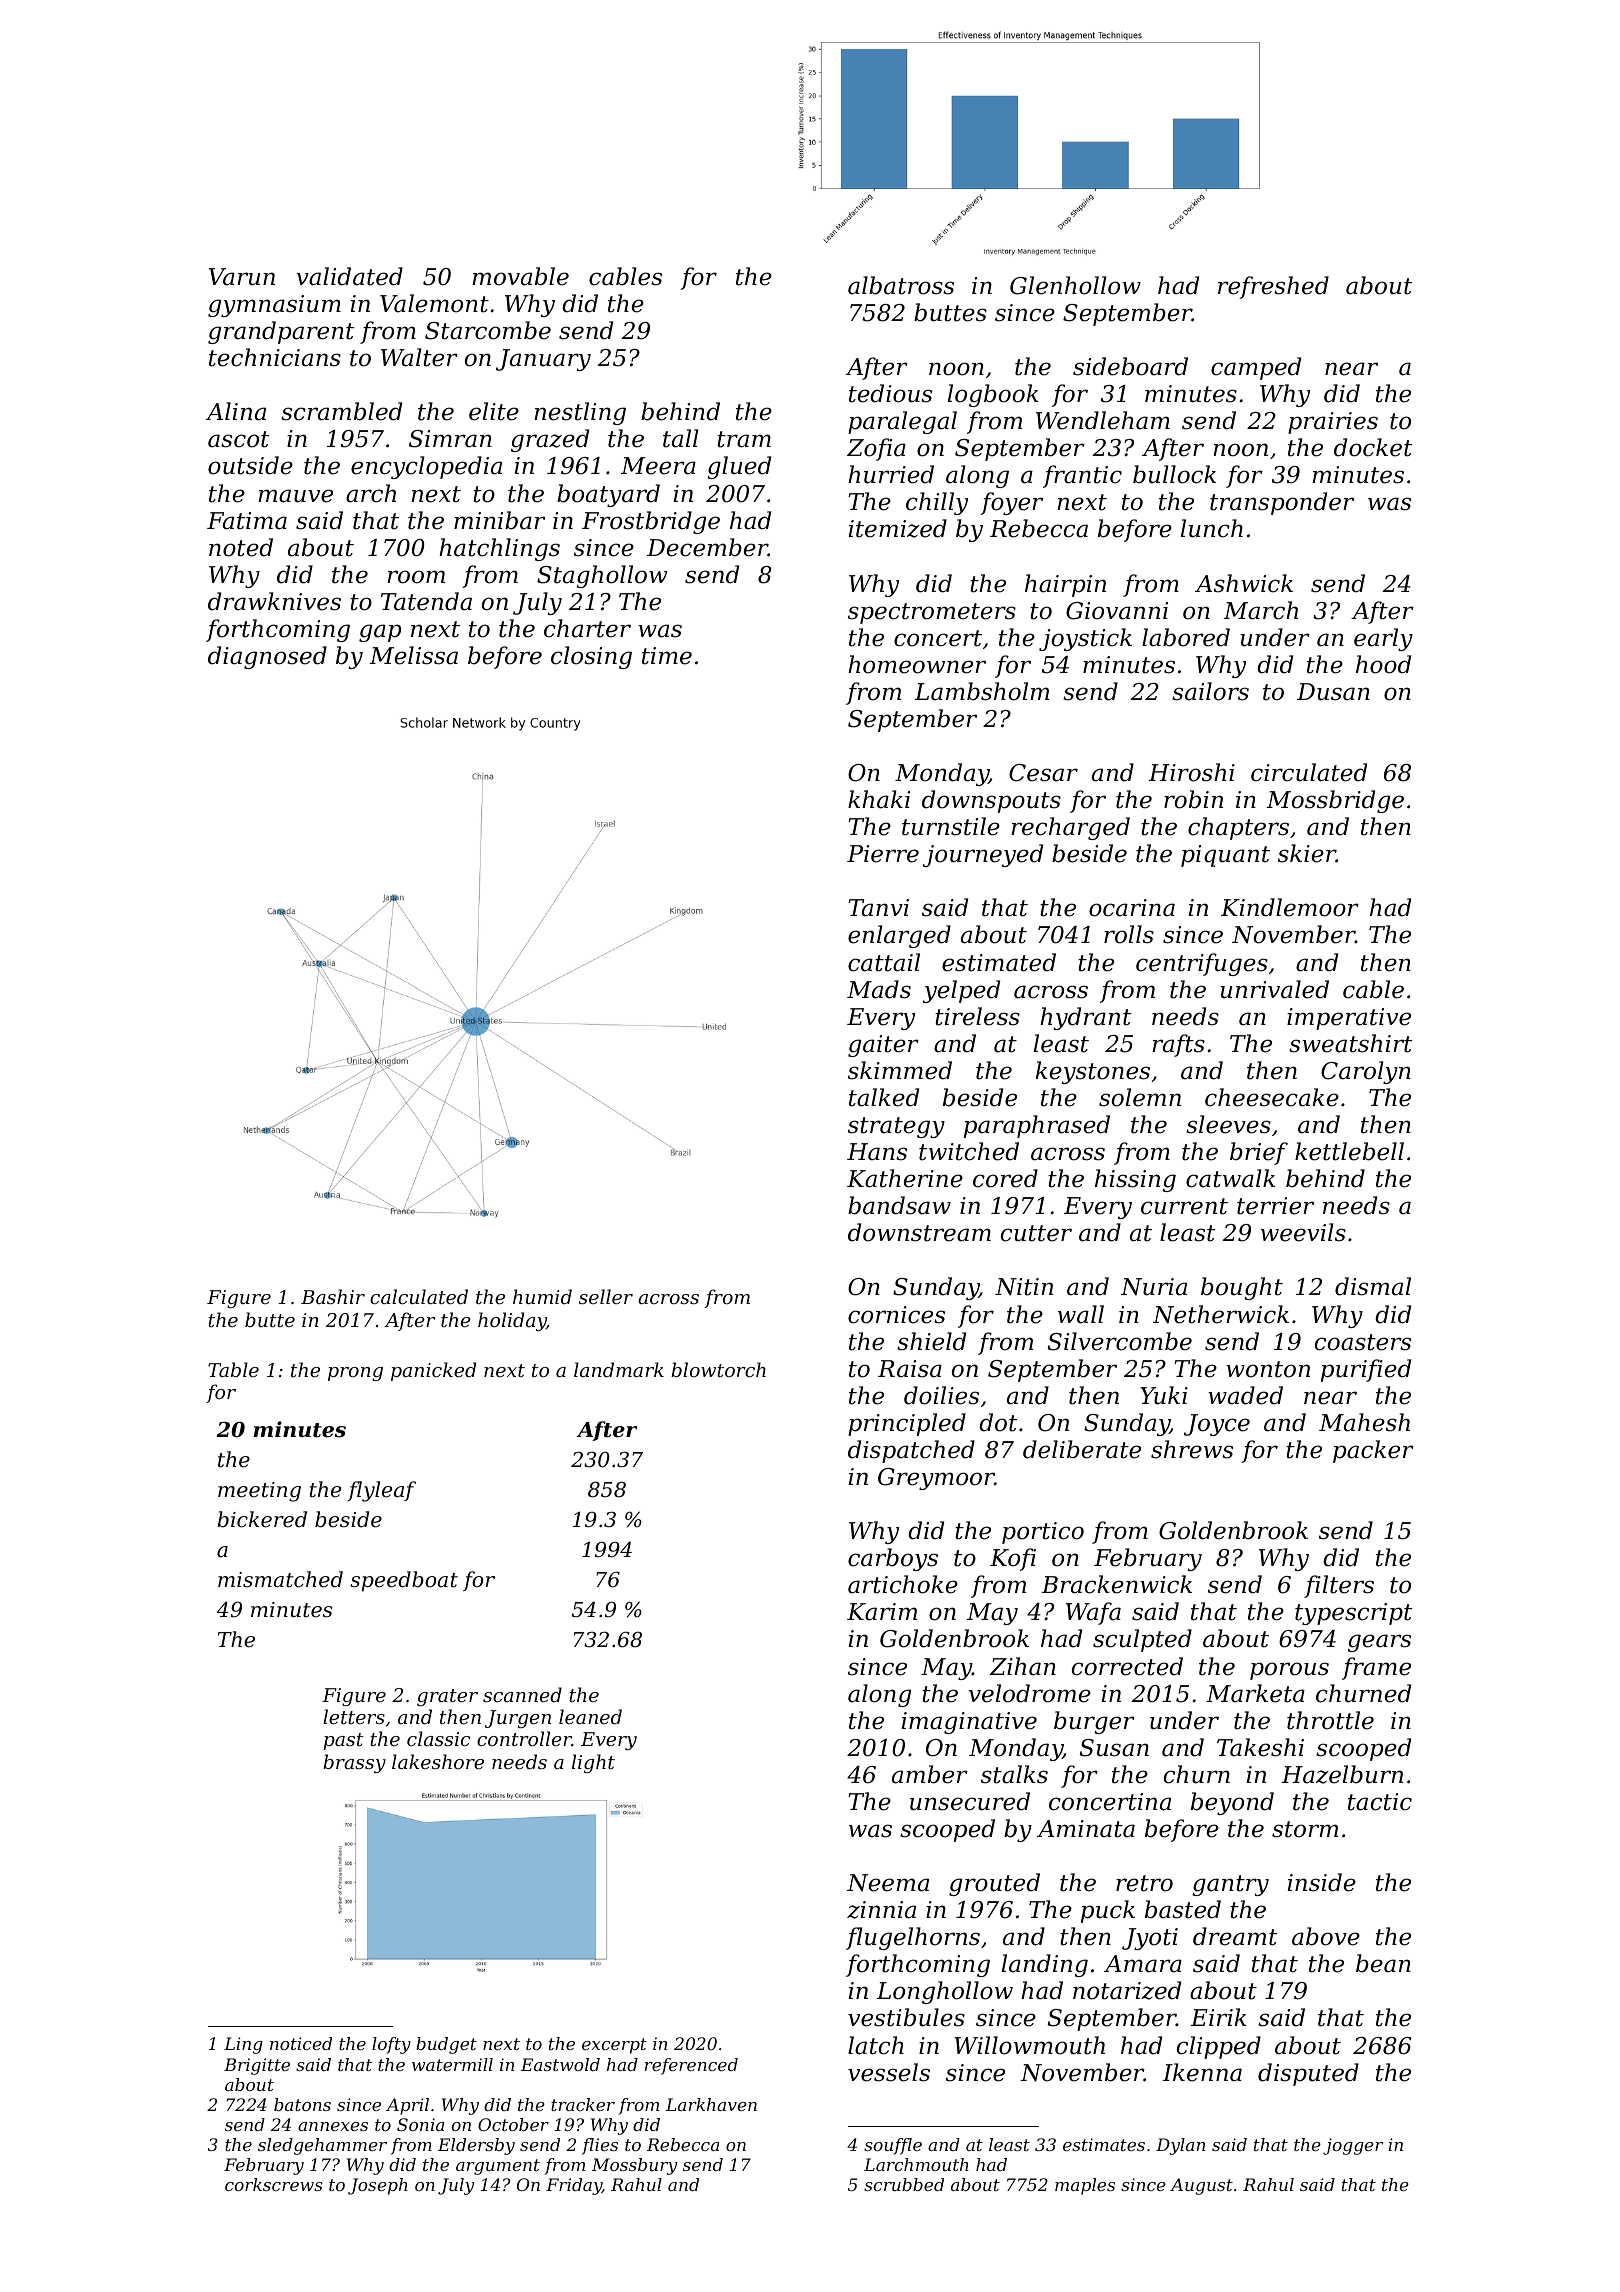 The width and height of the screenshot is (1620, 2292). What do you see at coordinates (917, 664) in the screenshot?
I see `homeowner` at bounding box center [917, 664].
